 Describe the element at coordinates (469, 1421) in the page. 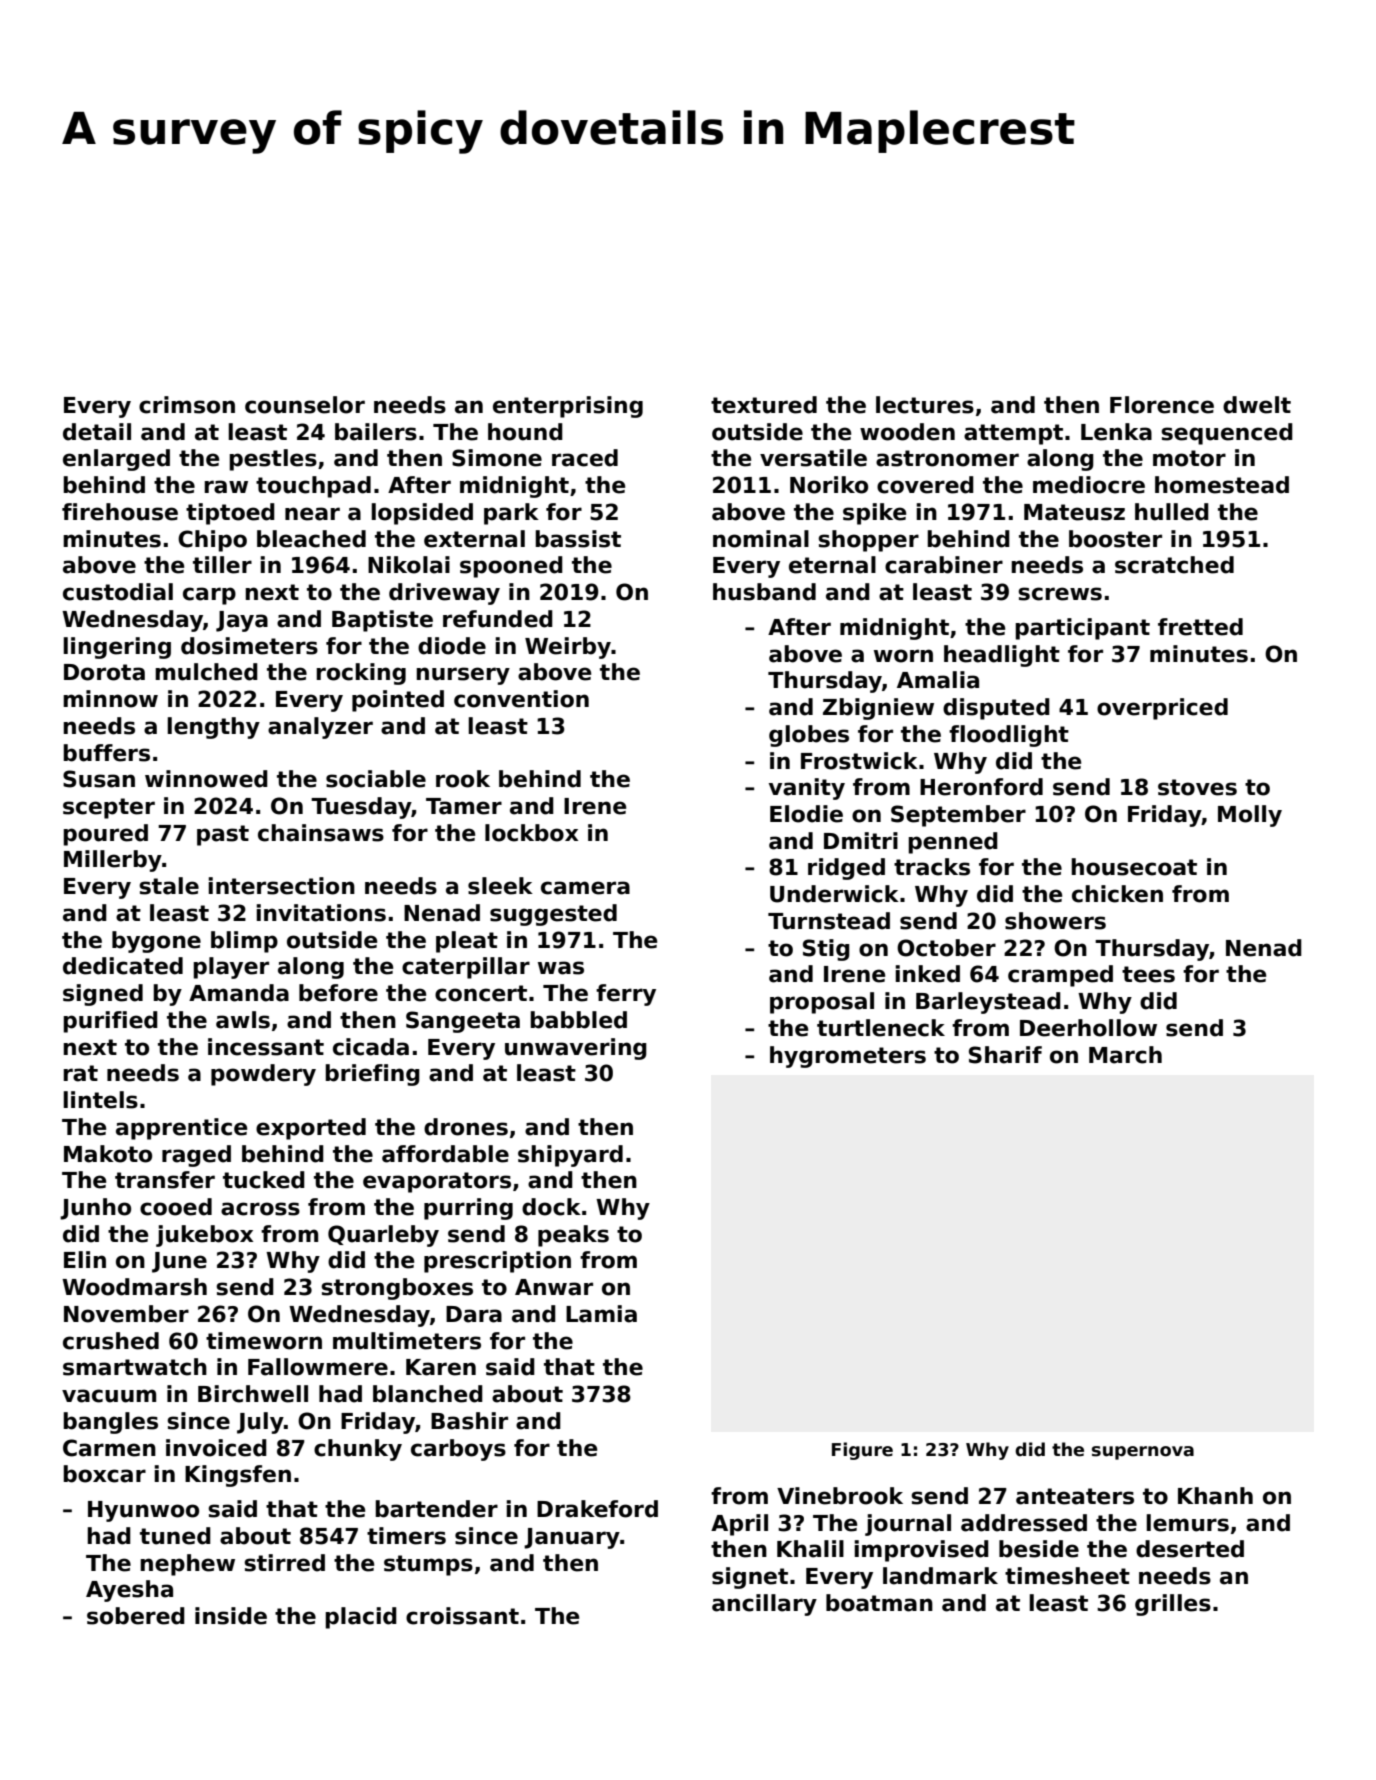

I see `Bashir` at that location.
